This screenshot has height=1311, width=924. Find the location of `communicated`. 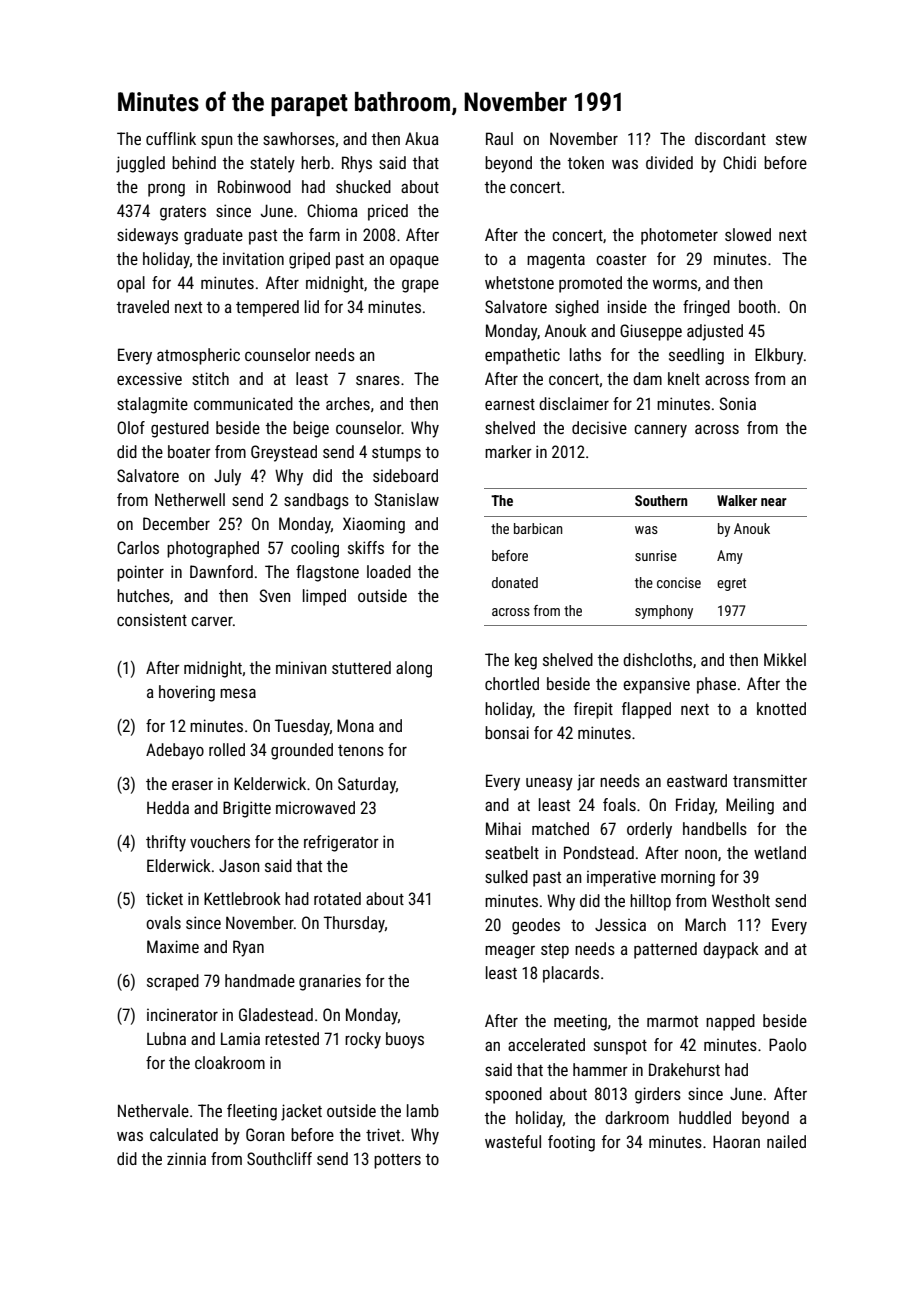

communicated is located at coordinates (243, 403).
